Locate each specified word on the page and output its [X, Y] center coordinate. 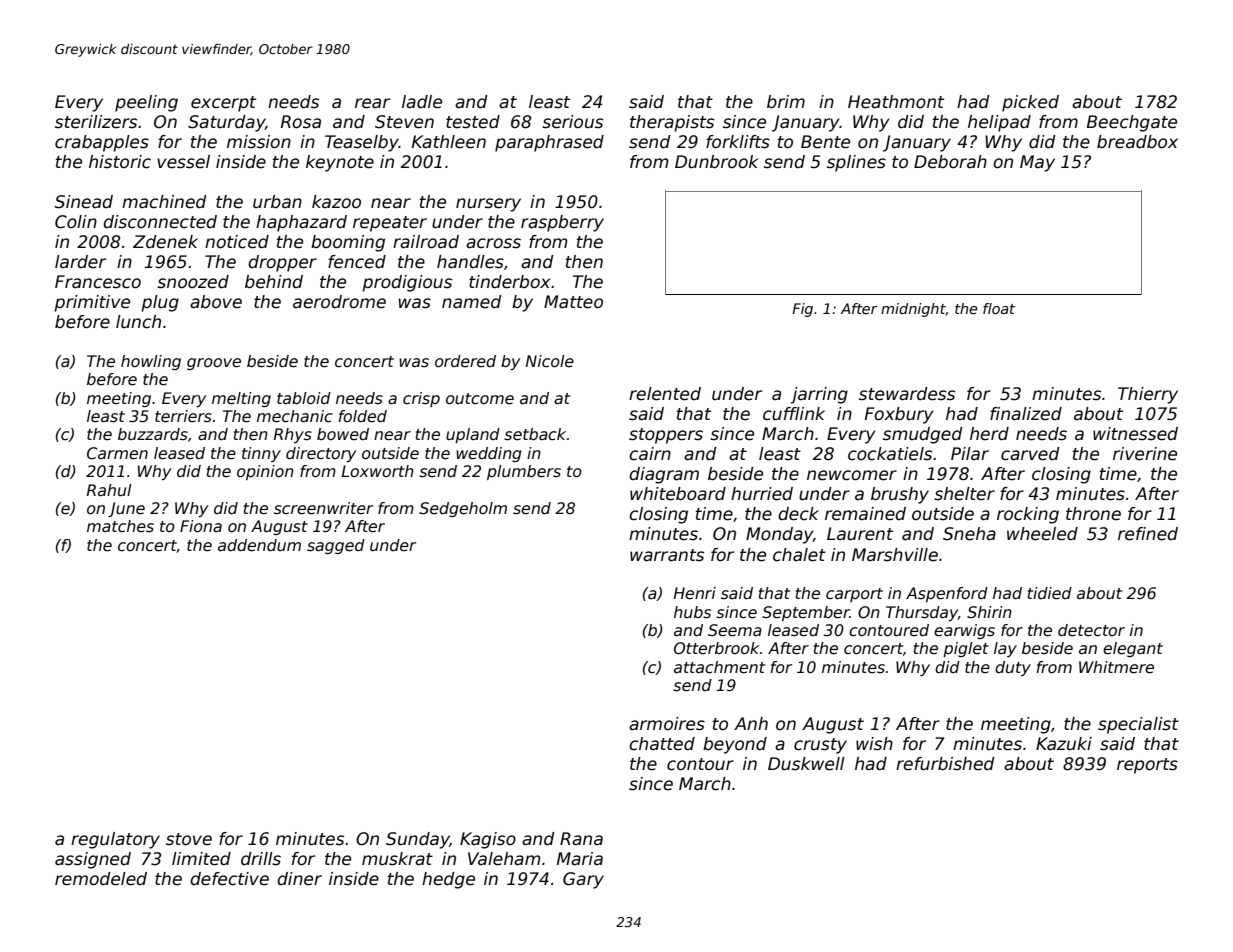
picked [1030, 103]
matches [120, 526]
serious [572, 122]
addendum [259, 545]
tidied [1050, 593]
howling [151, 362]
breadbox [1137, 142]
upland [473, 435]
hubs [692, 612]
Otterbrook [716, 648]
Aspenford [947, 594]
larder [80, 262]
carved [1030, 454]
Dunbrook [716, 162]
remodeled [101, 879]
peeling [146, 103]
